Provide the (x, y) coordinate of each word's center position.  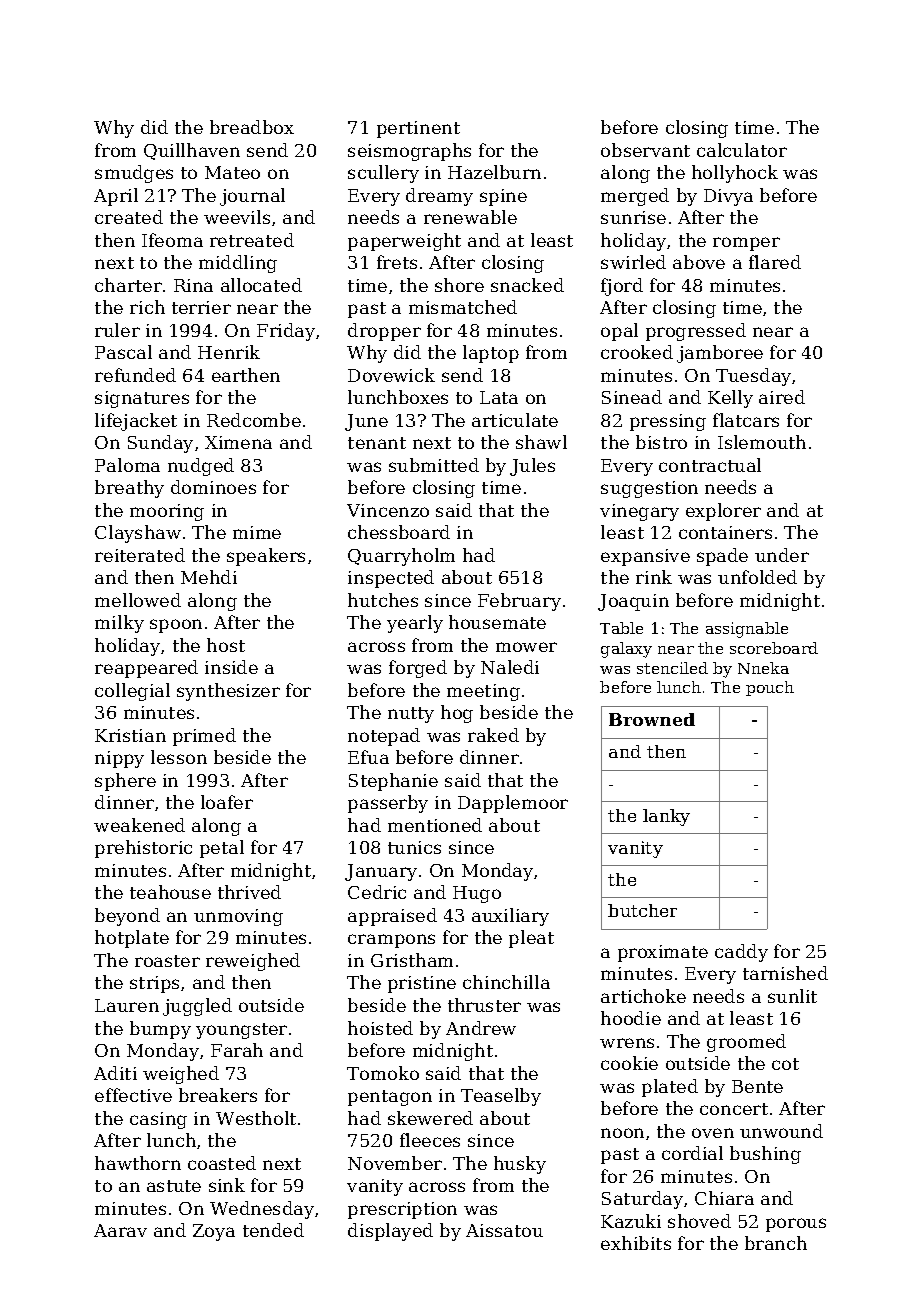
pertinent (418, 129)
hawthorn (138, 1163)
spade (722, 557)
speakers (266, 557)
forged (418, 669)
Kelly (730, 399)
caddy (741, 953)
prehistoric (143, 849)
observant (645, 150)
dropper (384, 332)
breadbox (252, 127)
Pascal (123, 352)
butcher (642, 910)
